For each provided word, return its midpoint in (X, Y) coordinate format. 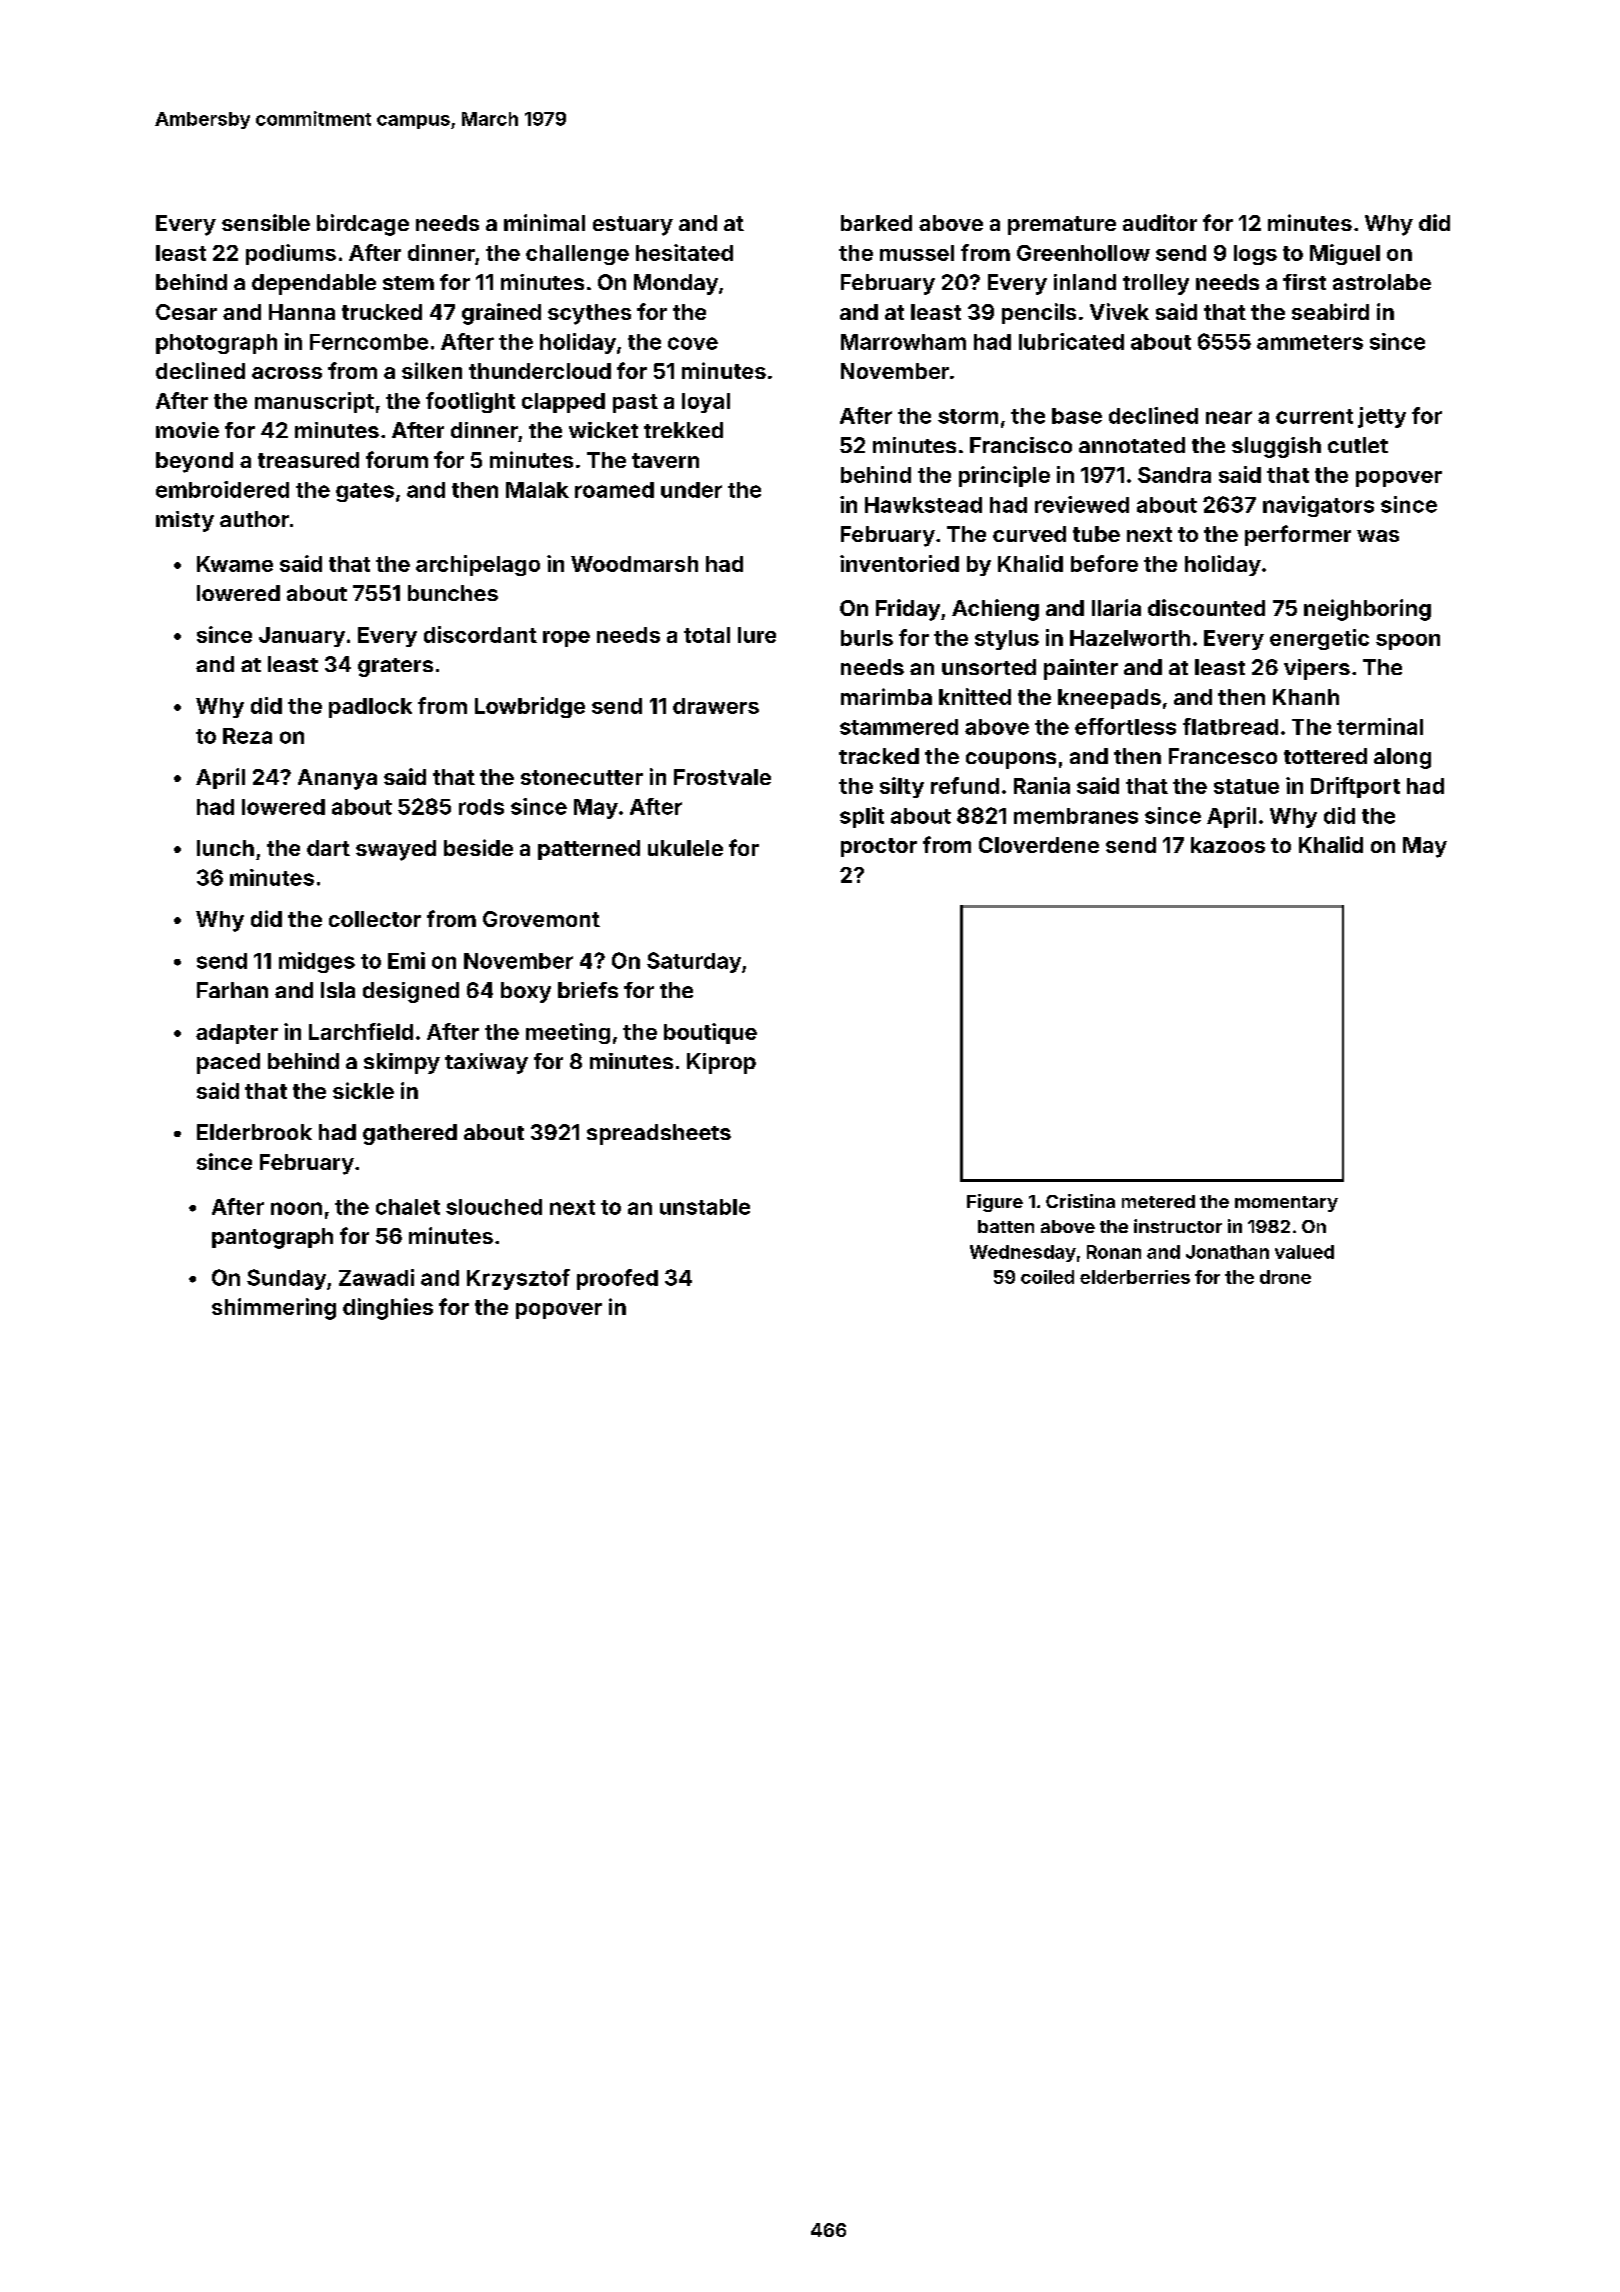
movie (187, 430)
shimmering (274, 1309)
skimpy (402, 1063)
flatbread (1230, 726)
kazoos (1228, 845)
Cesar (186, 312)
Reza (247, 736)
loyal (706, 403)
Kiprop (721, 1063)
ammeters (1310, 342)
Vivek (1119, 311)
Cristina (1080, 1201)
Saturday (694, 962)
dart (328, 848)
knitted (975, 696)
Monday (676, 284)
